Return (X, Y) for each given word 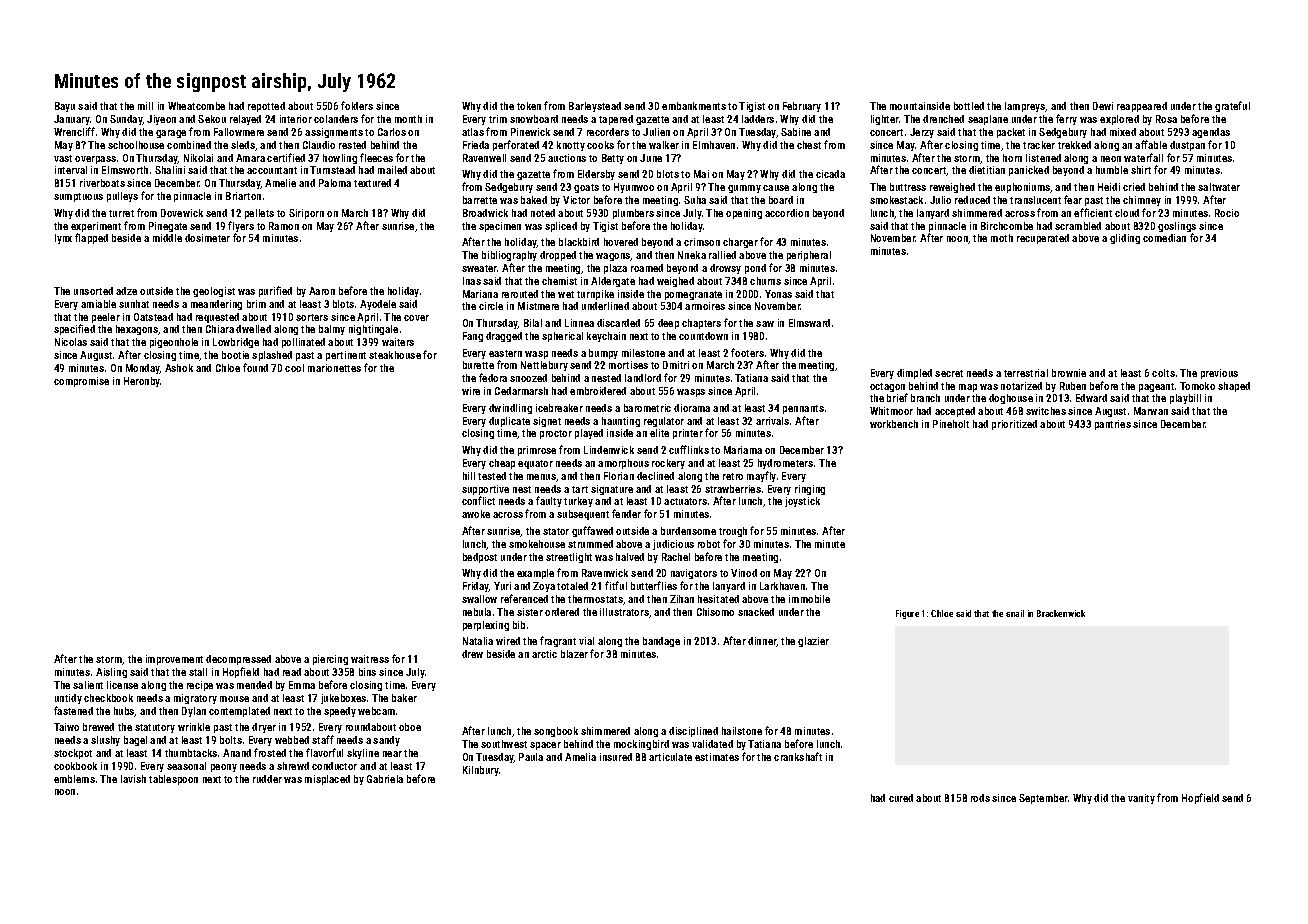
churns (765, 281)
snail (1015, 613)
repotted (266, 107)
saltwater (1219, 187)
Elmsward (809, 323)
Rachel (676, 557)
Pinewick (530, 132)
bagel (135, 741)
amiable (98, 304)
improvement (174, 660)
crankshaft (798, 756)
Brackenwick (1061, 613)
